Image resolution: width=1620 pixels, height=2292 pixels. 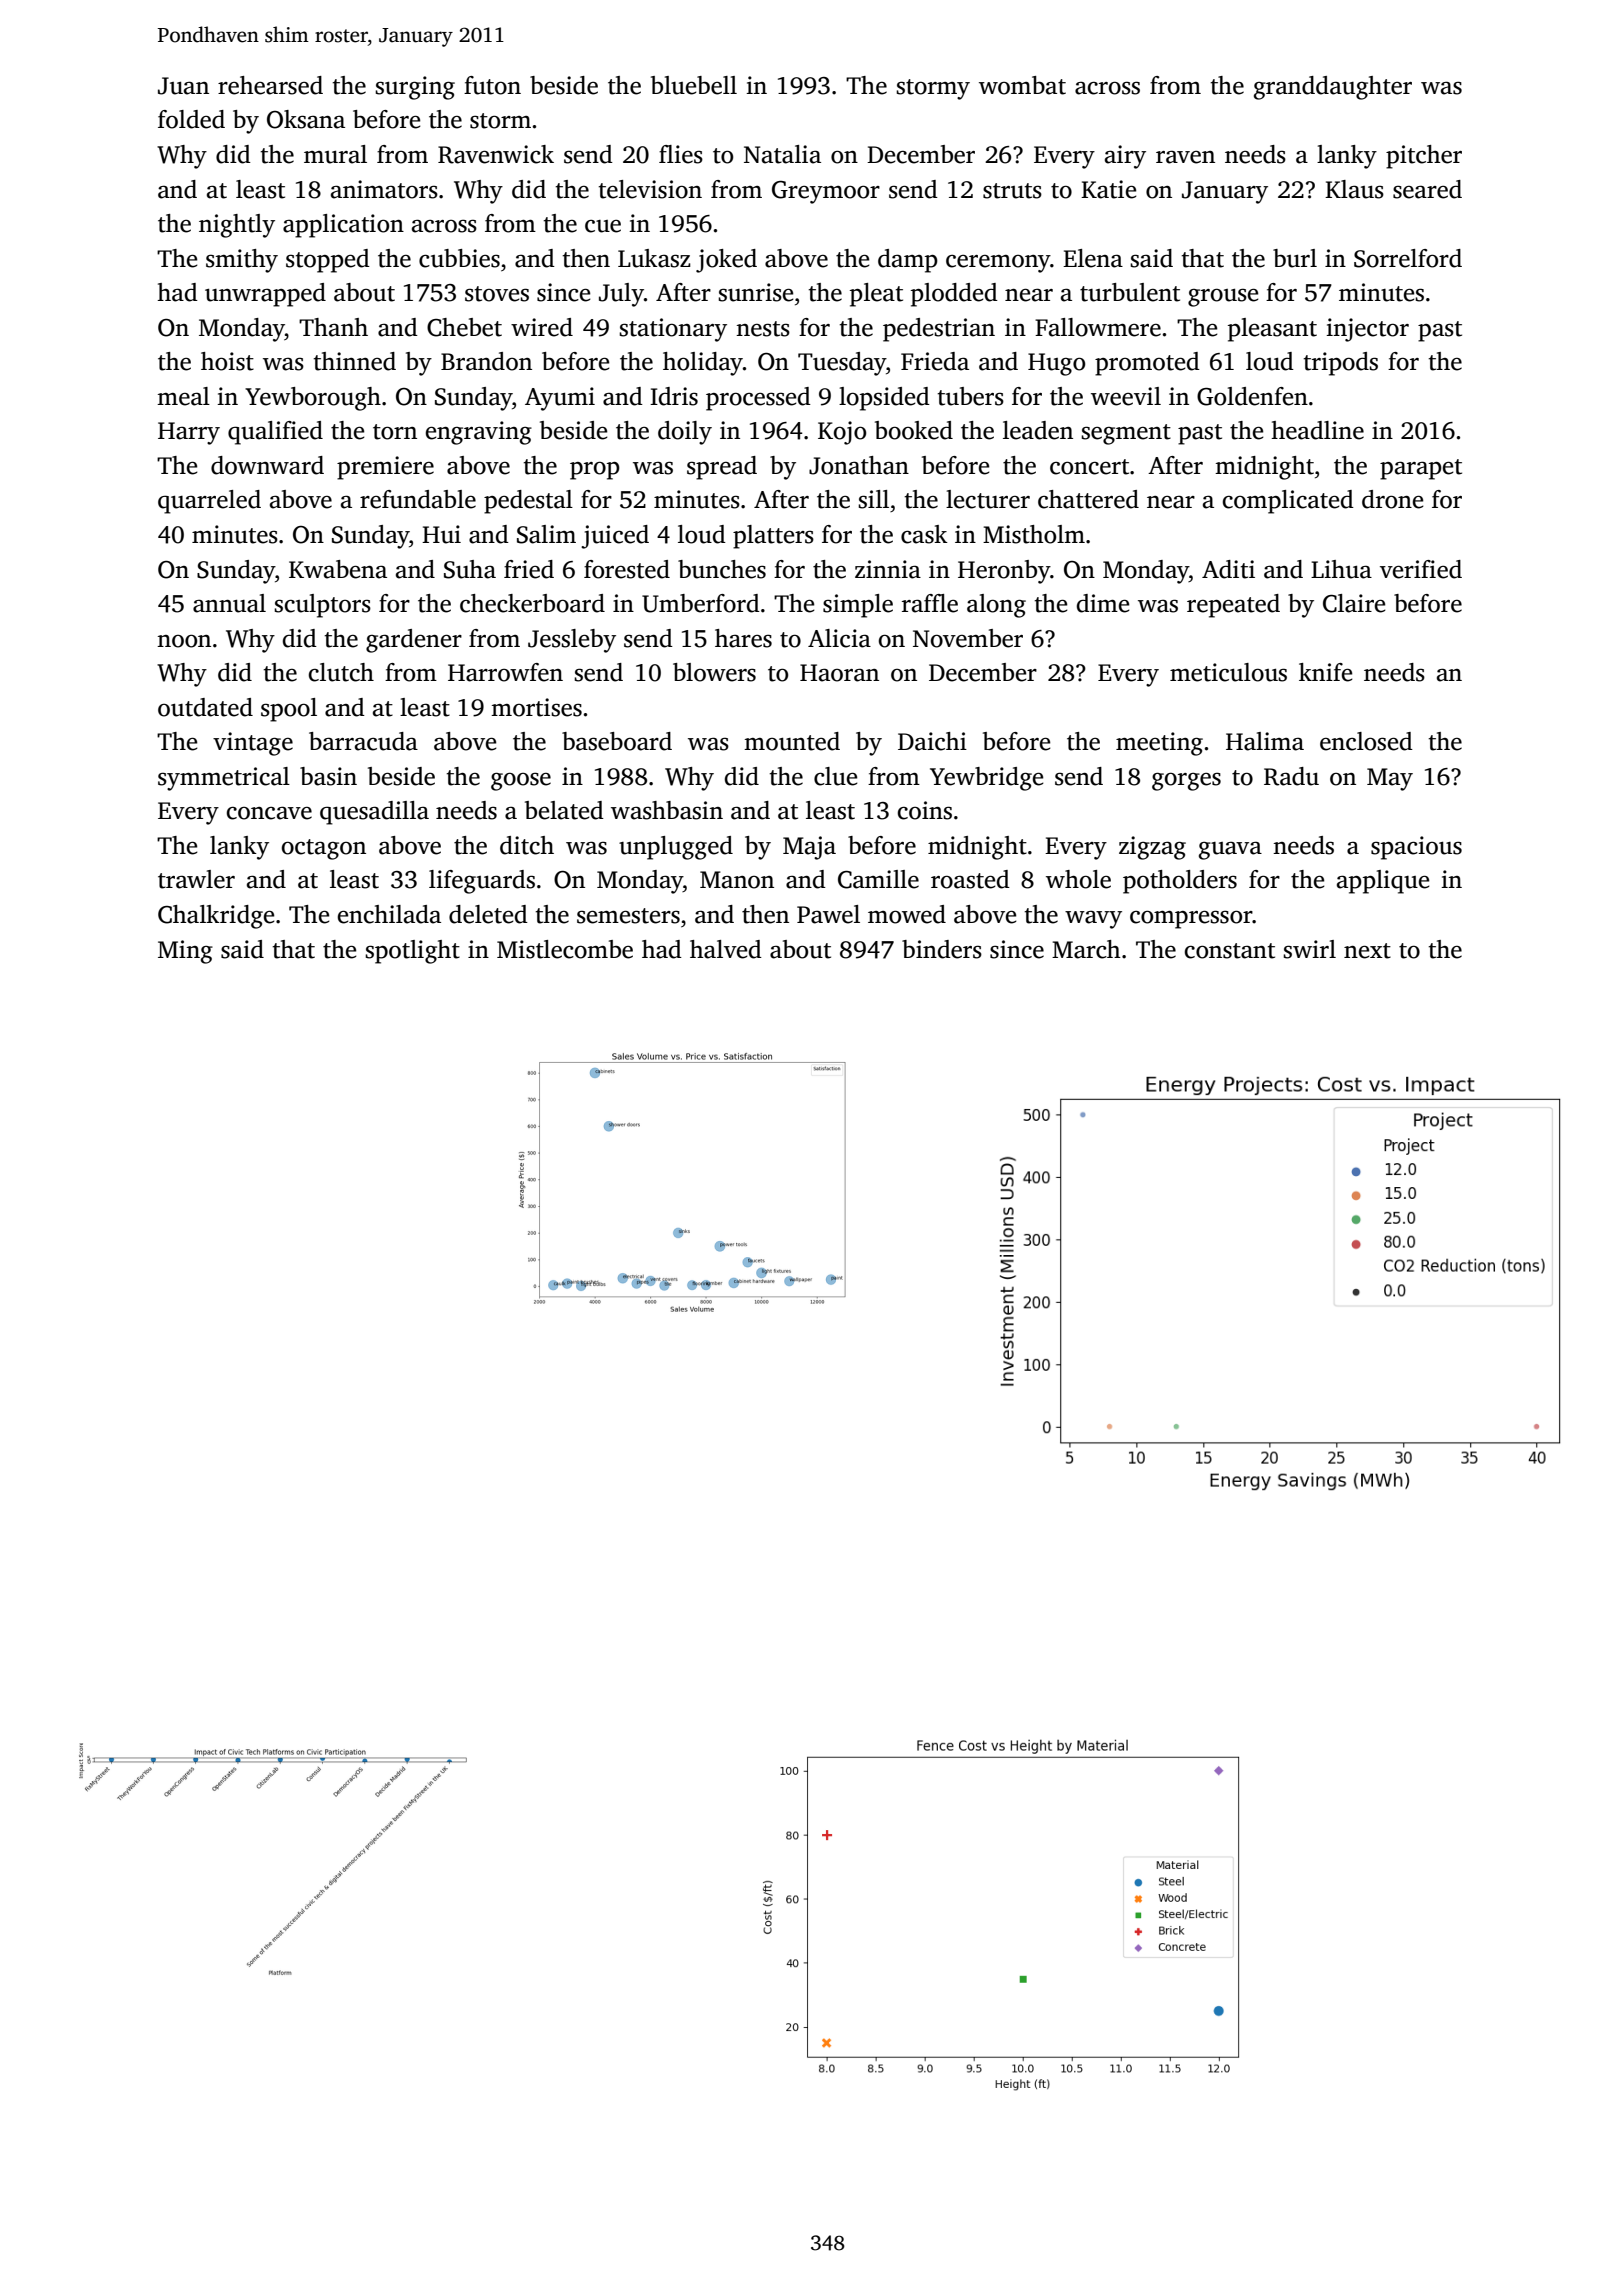 What do you see at coordinates (459, 258) in the screenshot?
I see `cubbies` at bounding box center [459, 258].
